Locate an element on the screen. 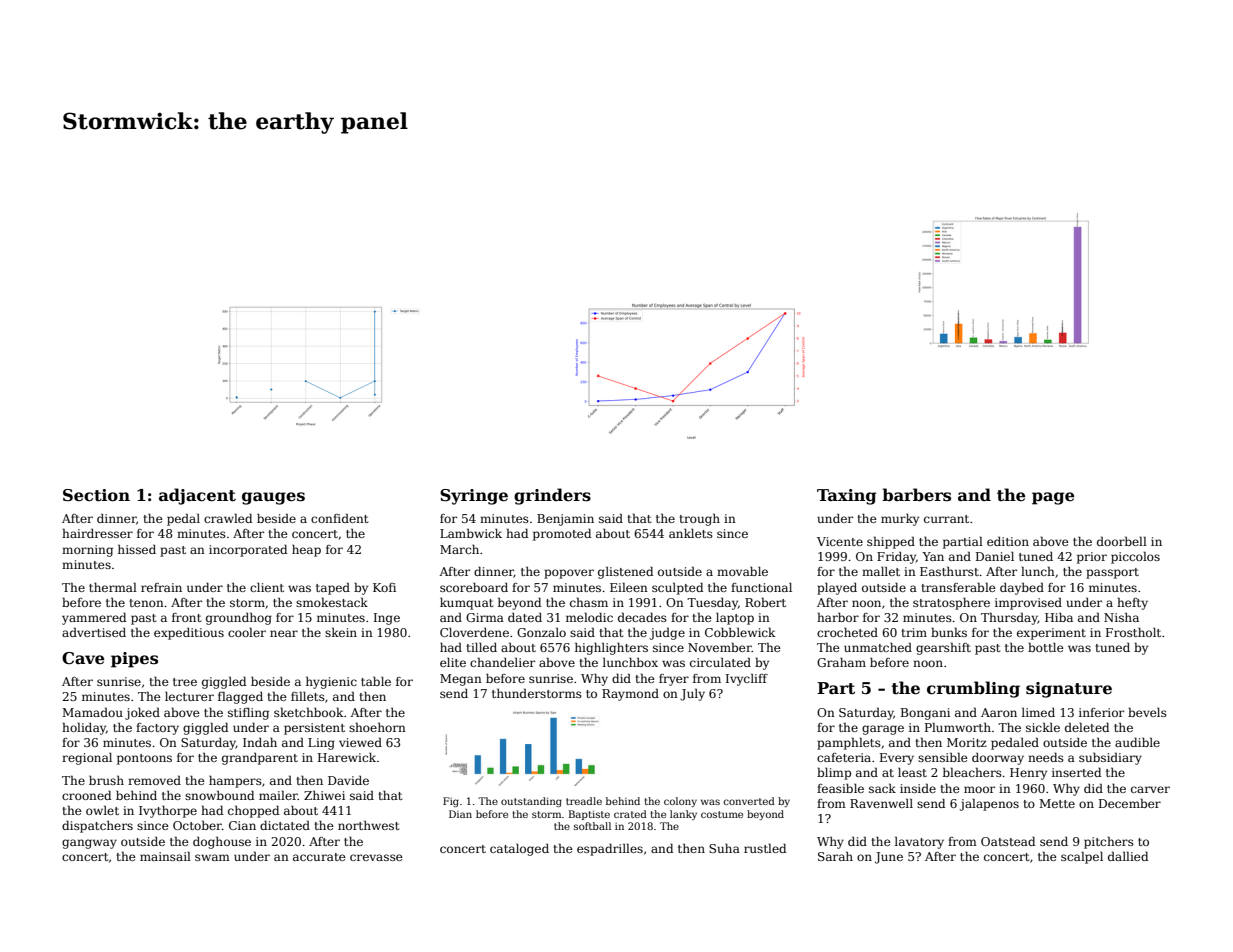  page is located at coordinates (1053, 498).
